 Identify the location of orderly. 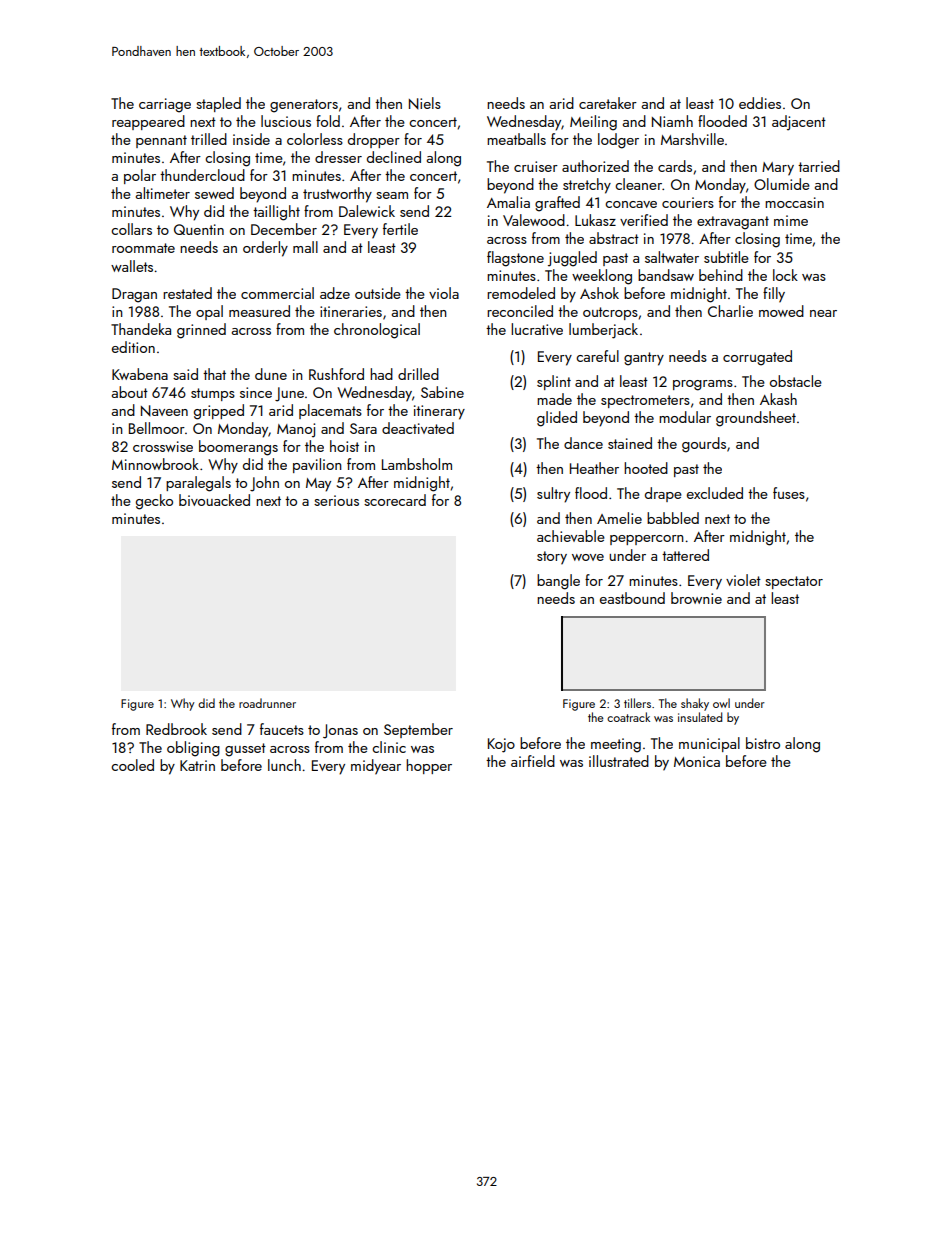
(265, 249).
